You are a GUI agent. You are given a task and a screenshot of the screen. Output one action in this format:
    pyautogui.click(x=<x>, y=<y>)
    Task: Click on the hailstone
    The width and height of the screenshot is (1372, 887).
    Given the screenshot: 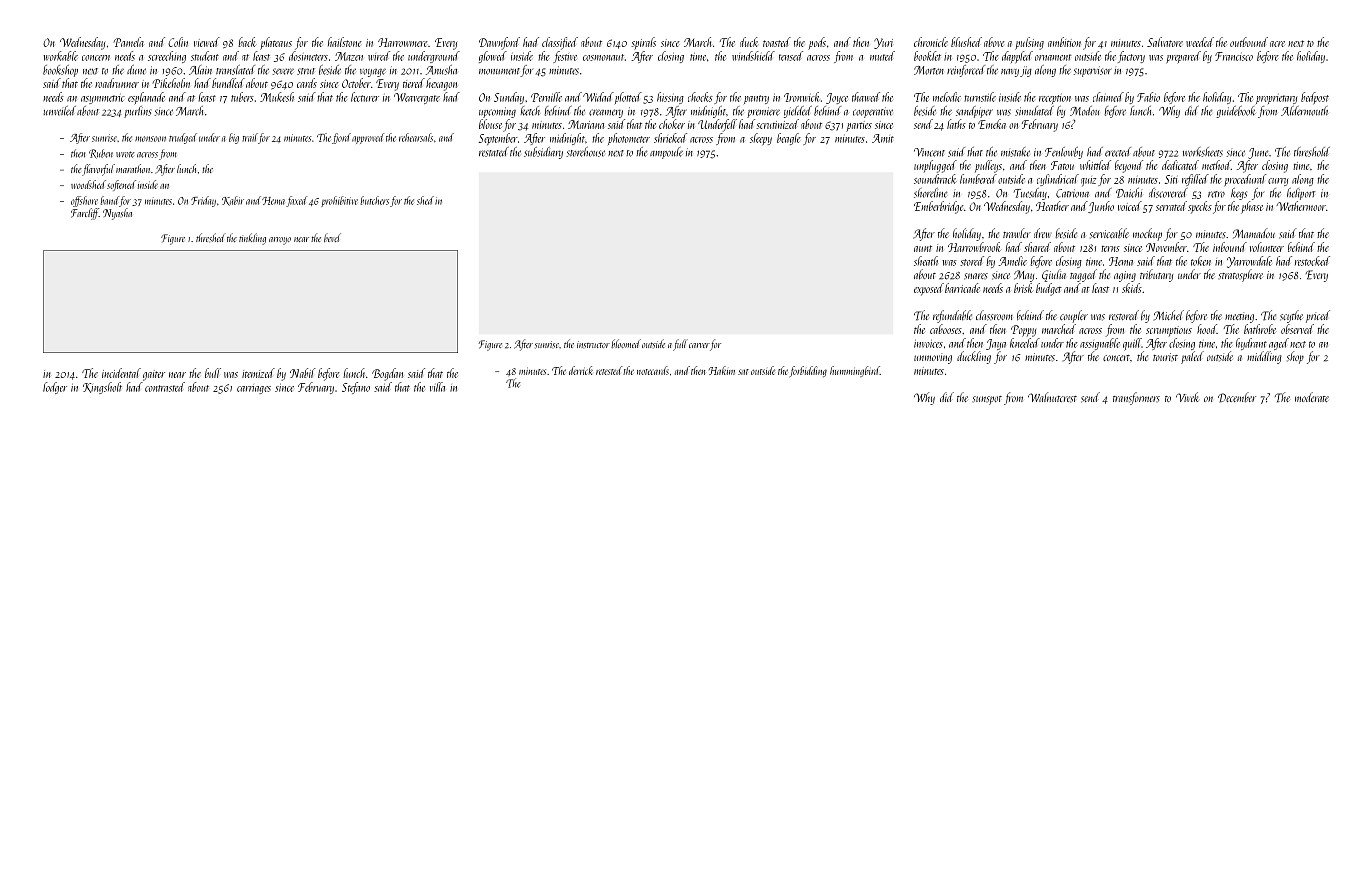 What is the action you would take?
    pyautogui.click(x=345, y=42)
